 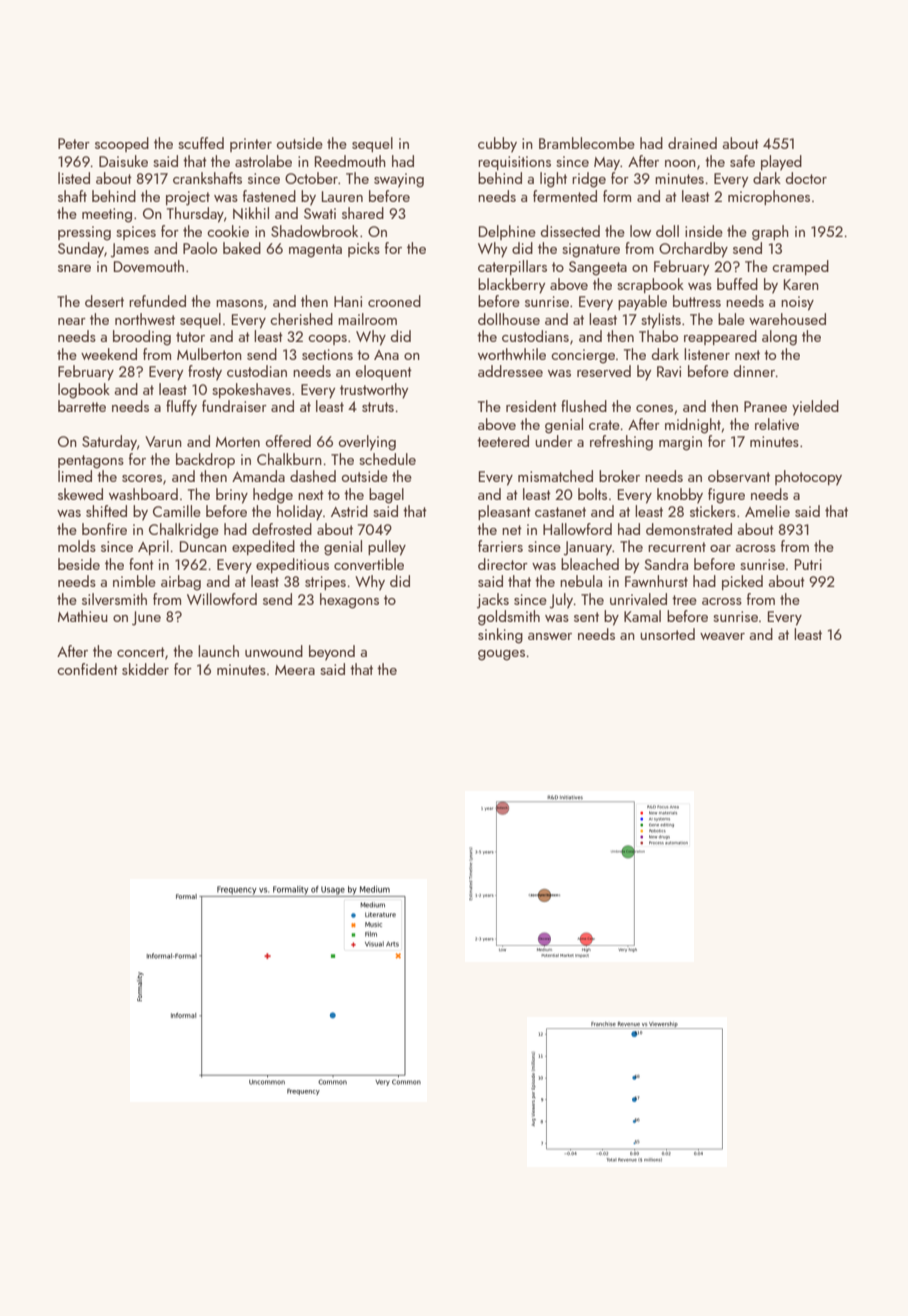 I want to click on Hallowford, so click(x=577, y=529).
